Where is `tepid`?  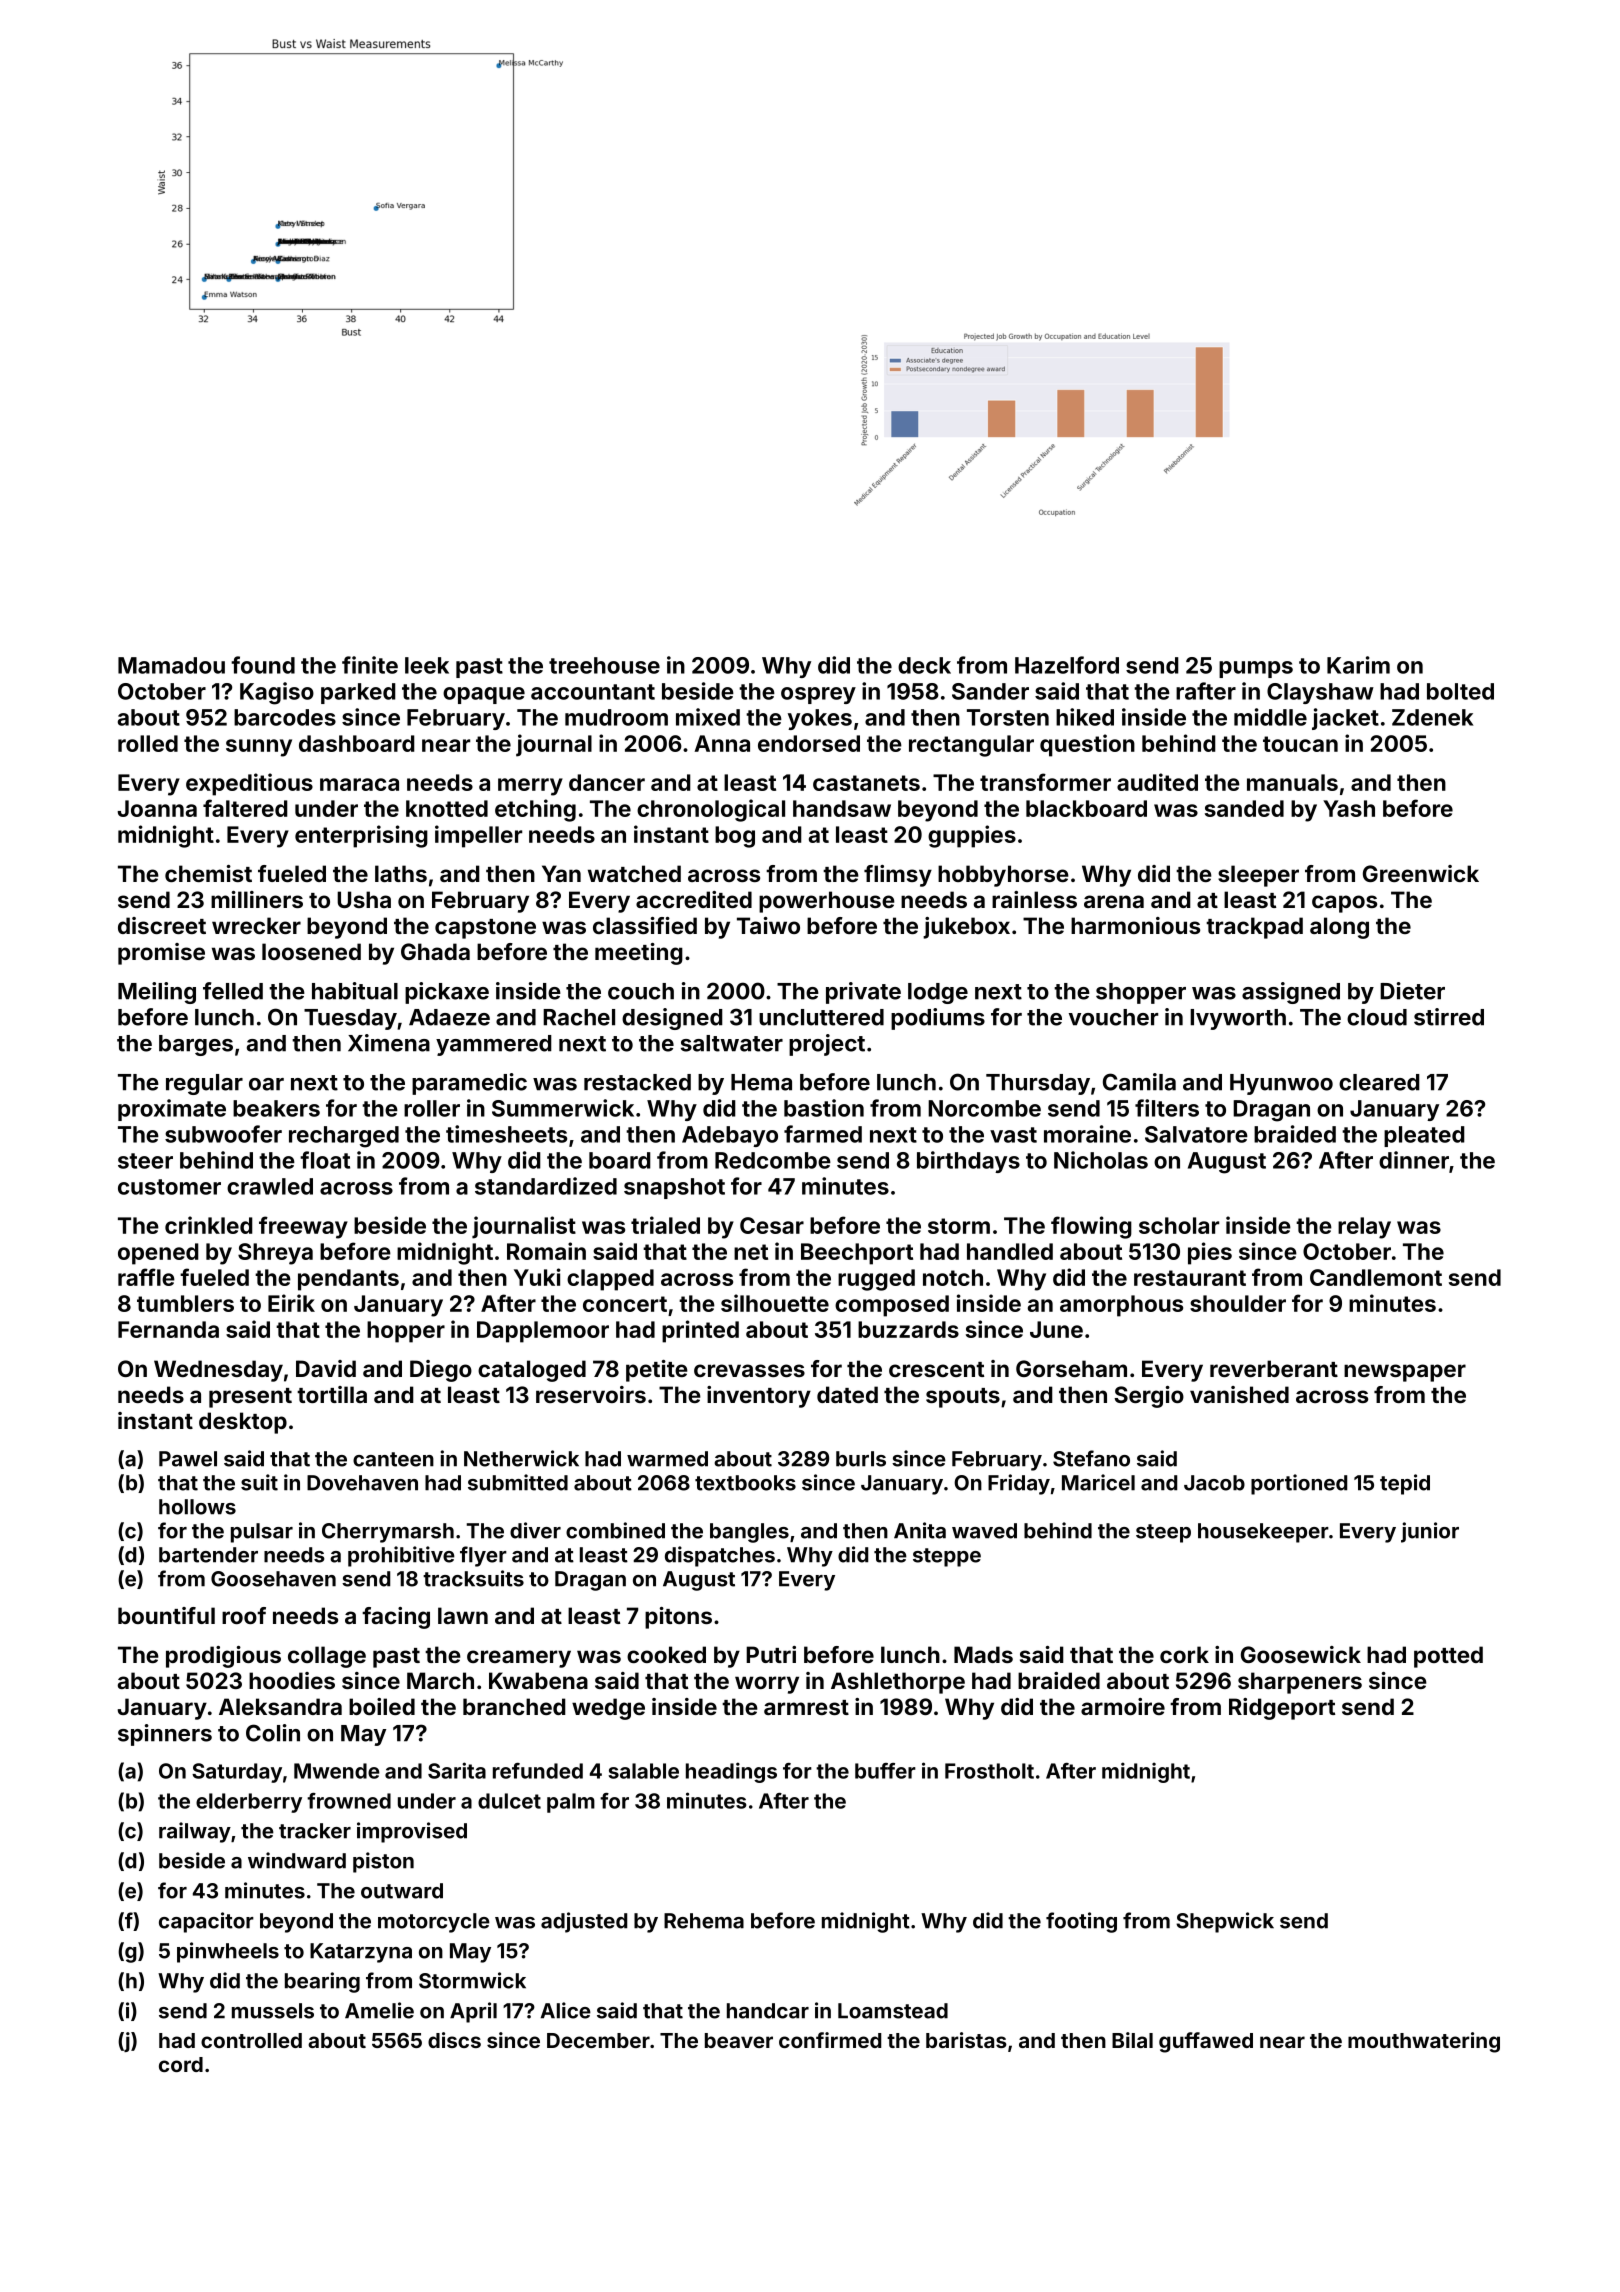
tepid is located at coordinates (1405, 1484).
